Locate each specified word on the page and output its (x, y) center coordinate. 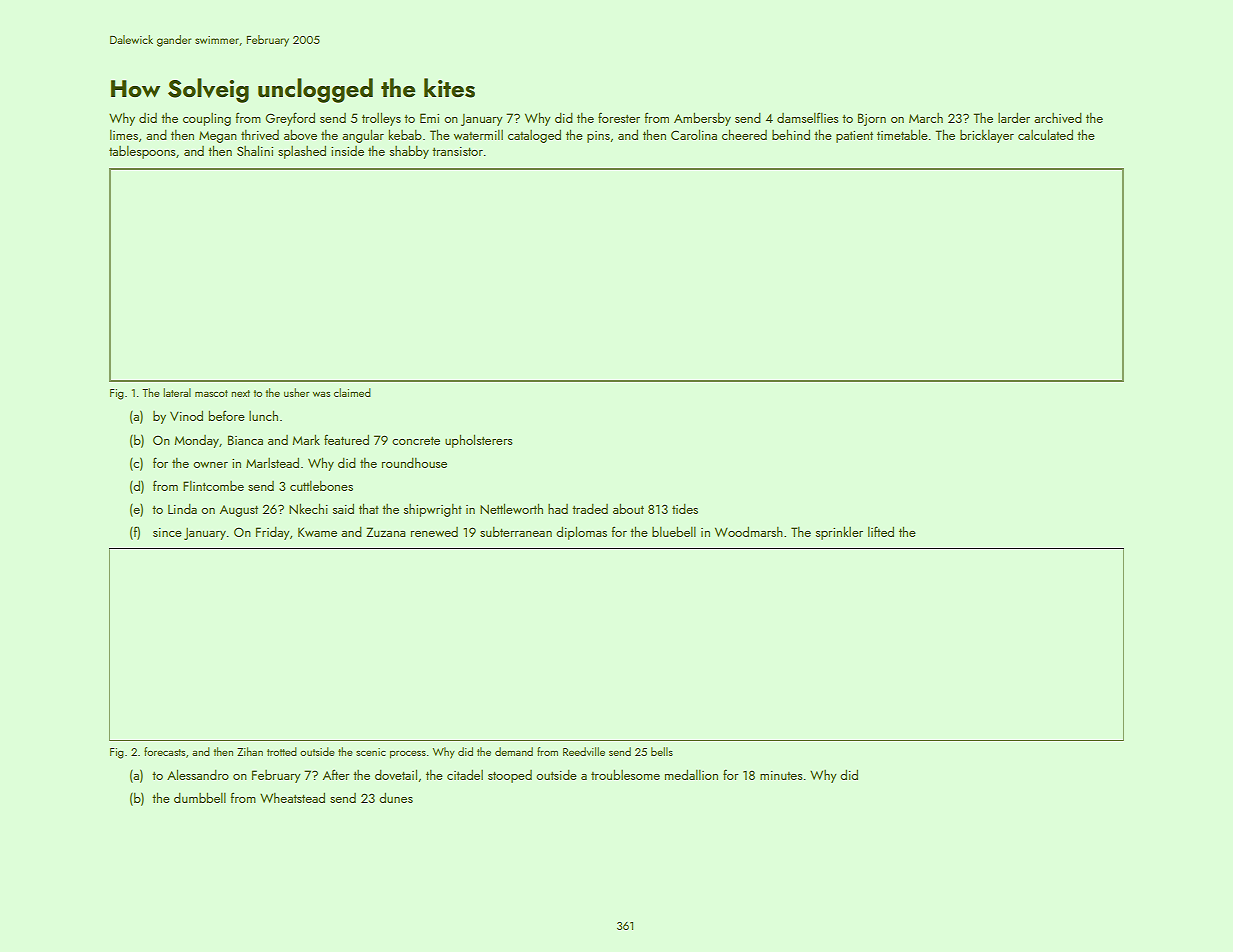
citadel (465, 774)
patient (854, 137)
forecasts (164, 751)
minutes (781, 775)
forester (619, 117)
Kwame (317, 532)
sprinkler (839, 533)
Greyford (290, 119)
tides (685, 508)
